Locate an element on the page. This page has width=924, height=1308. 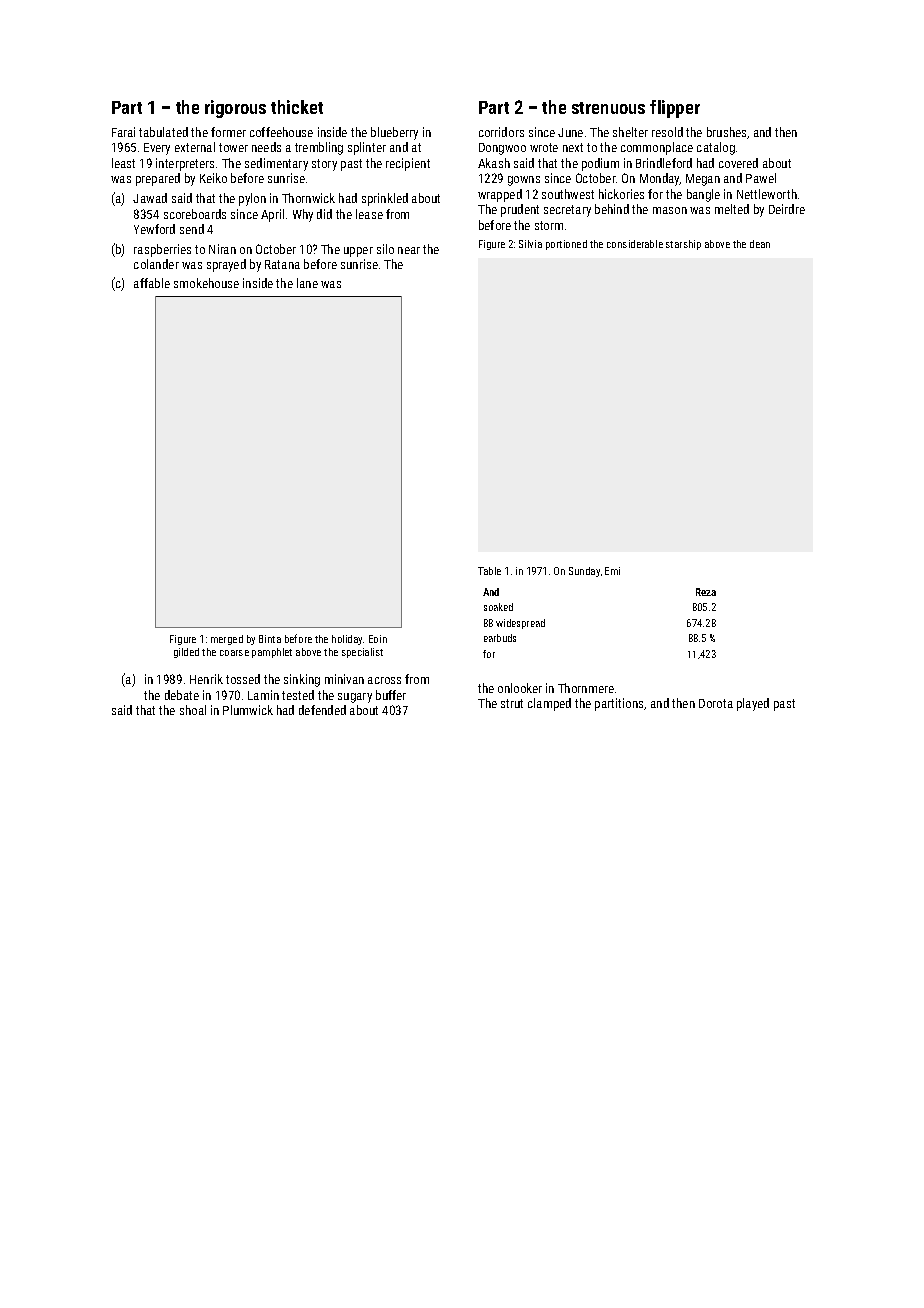
flipper is located at coordinates (675, 109).
